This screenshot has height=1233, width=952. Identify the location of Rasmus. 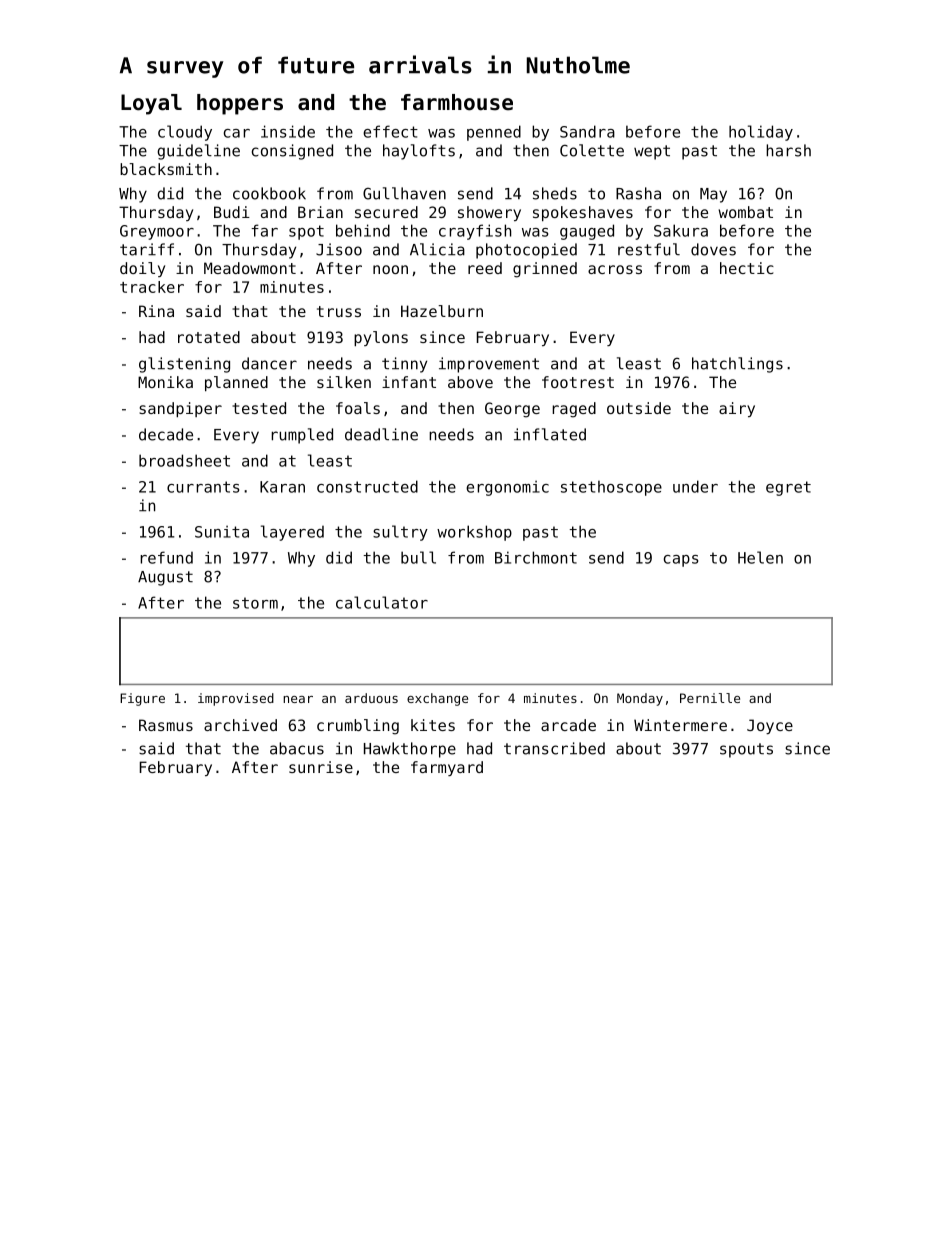
(166, 725).
